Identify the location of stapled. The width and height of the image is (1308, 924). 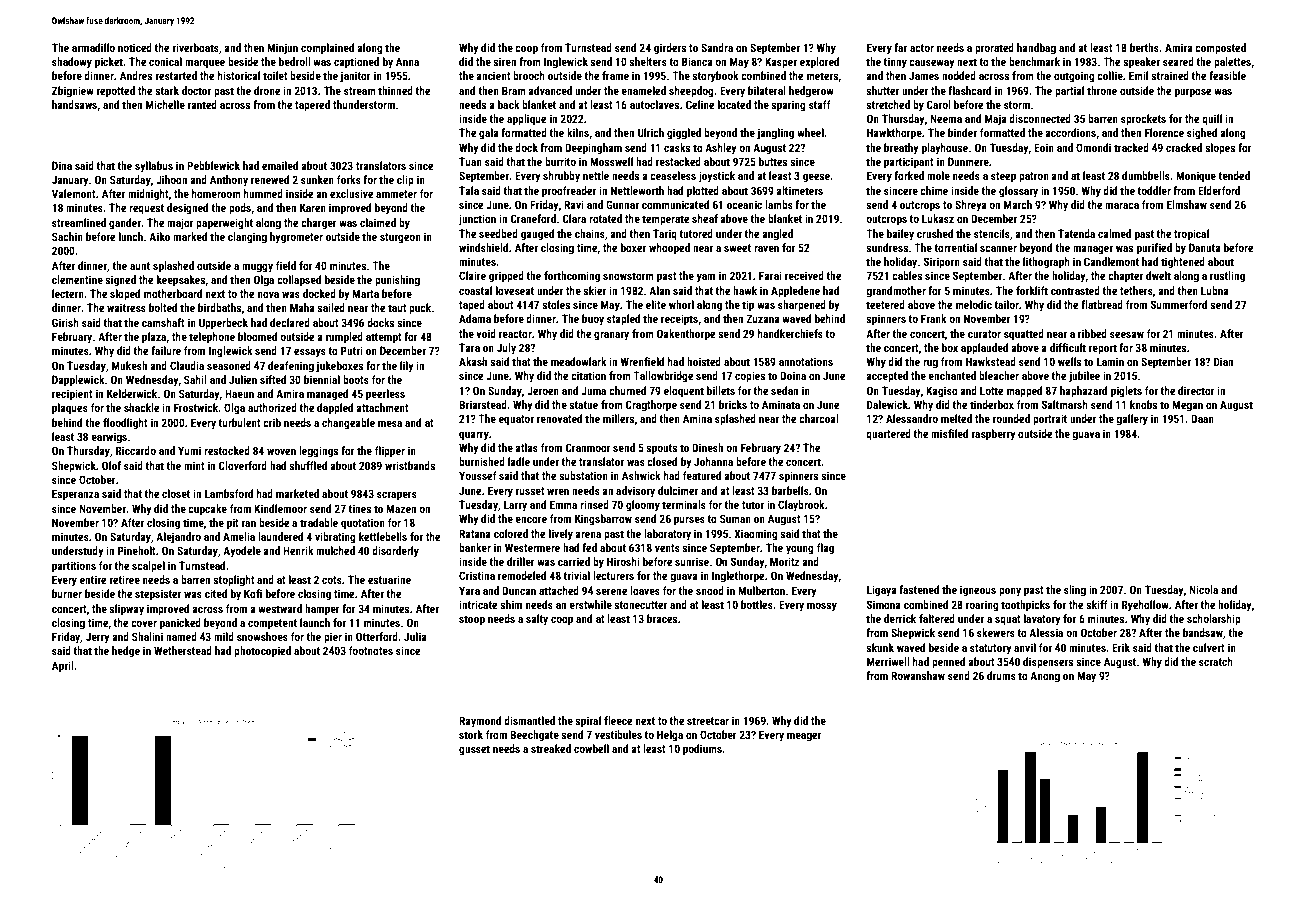
(623, 320).
